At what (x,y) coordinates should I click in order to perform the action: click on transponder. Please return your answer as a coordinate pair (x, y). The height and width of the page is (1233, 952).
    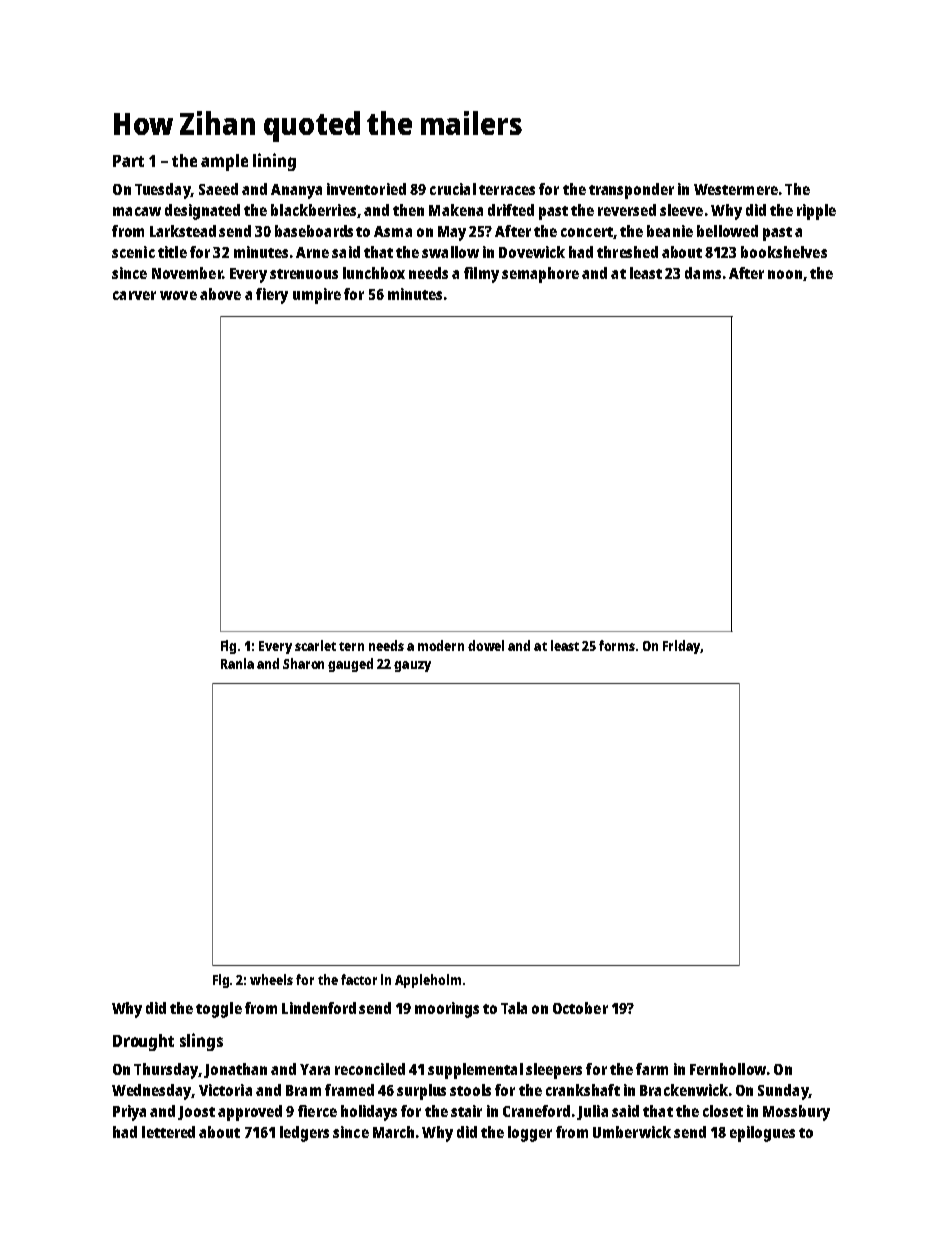
    Looking at the image, I should click on (631, 191).
